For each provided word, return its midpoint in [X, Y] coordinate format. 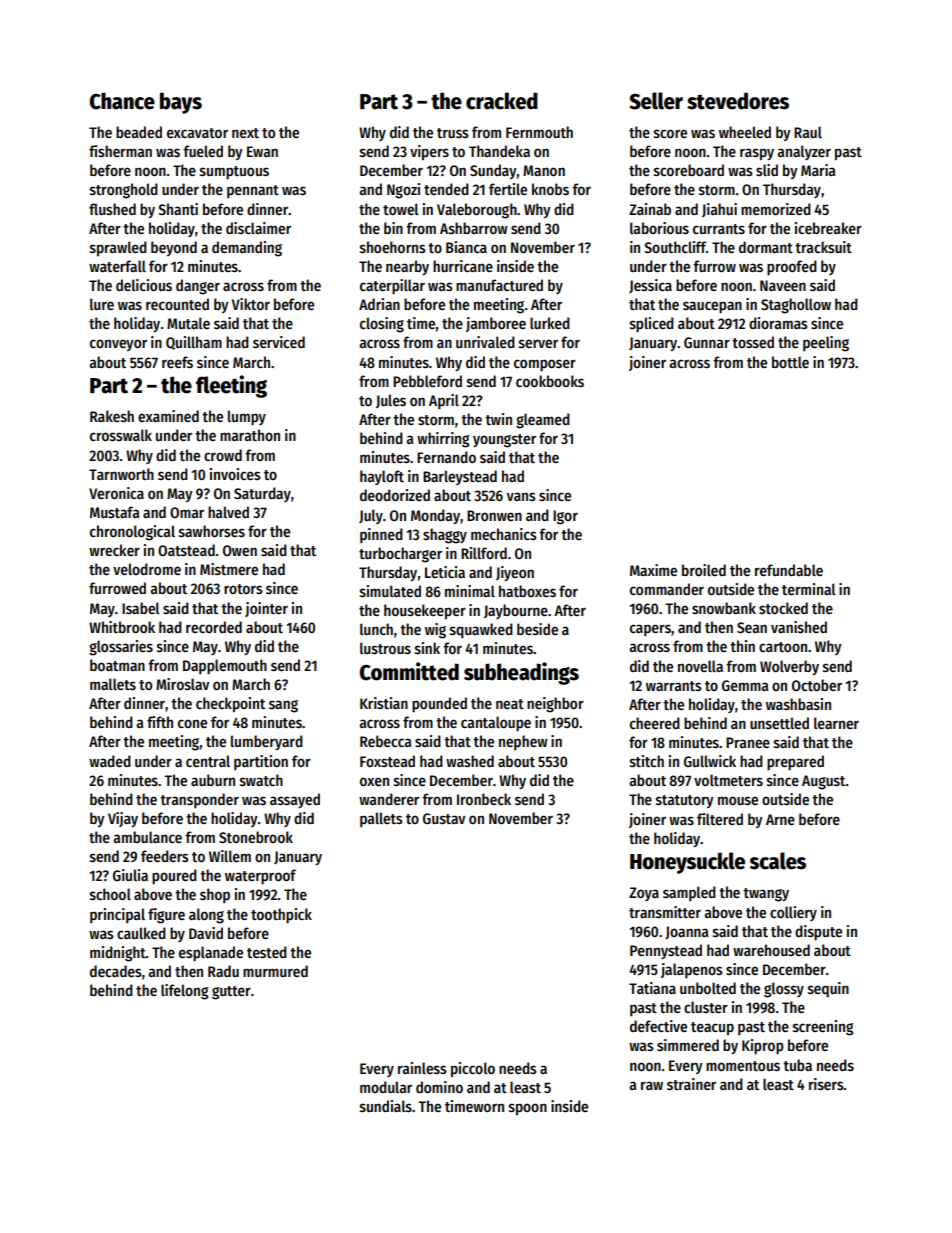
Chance [122, 101]
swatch [261, 780]
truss [453, 133]
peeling [826, 344]
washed [470, 761]
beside [537, 629]
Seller [656, 101]
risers [826, 1084]
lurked [550, 323]
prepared [795, 763]
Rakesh [112, 416]
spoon [528, 1109]
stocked [783, 608]
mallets [113, 684]
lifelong [184, 992]
